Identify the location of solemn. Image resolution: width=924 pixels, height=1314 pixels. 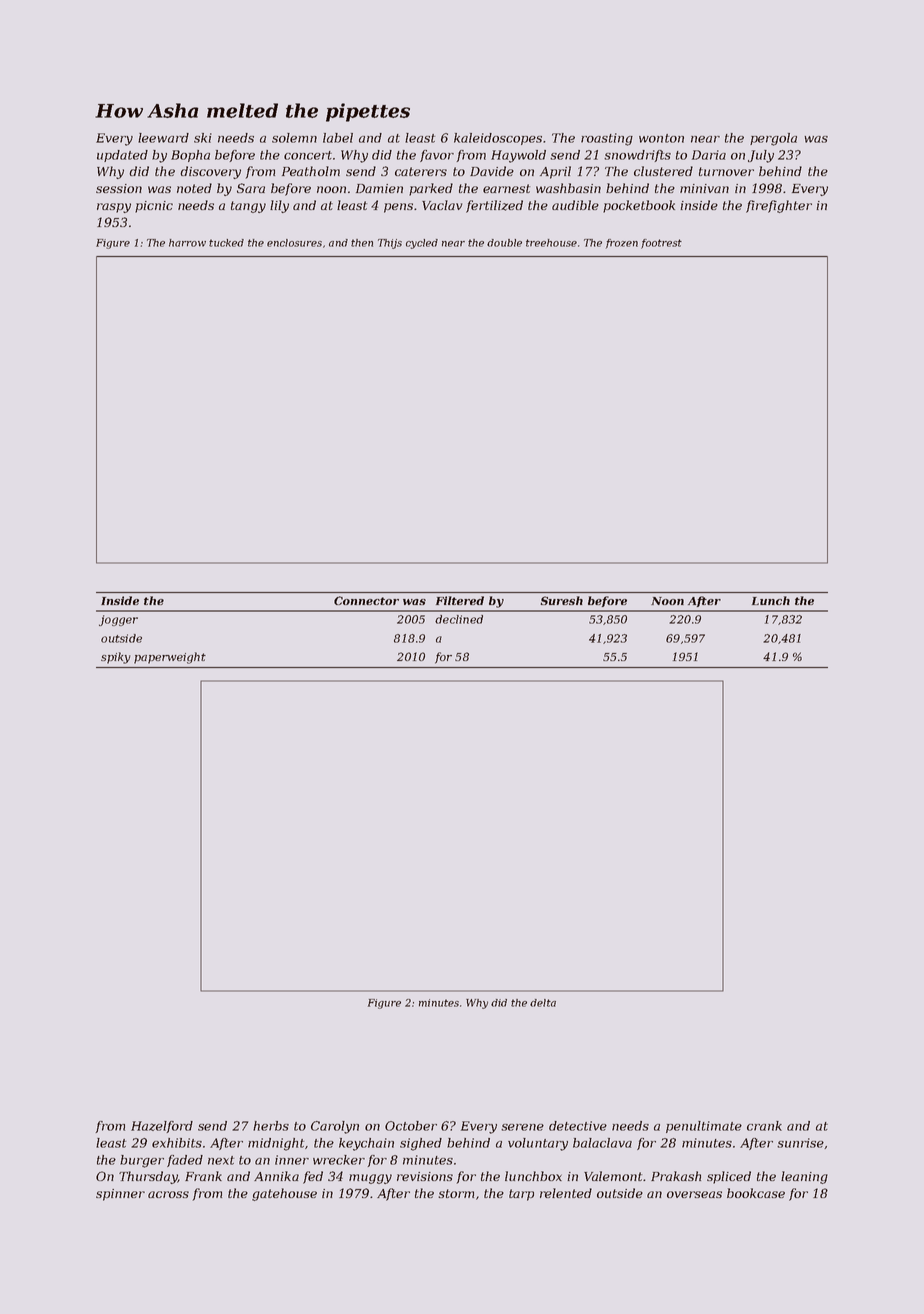
(294, 138).
